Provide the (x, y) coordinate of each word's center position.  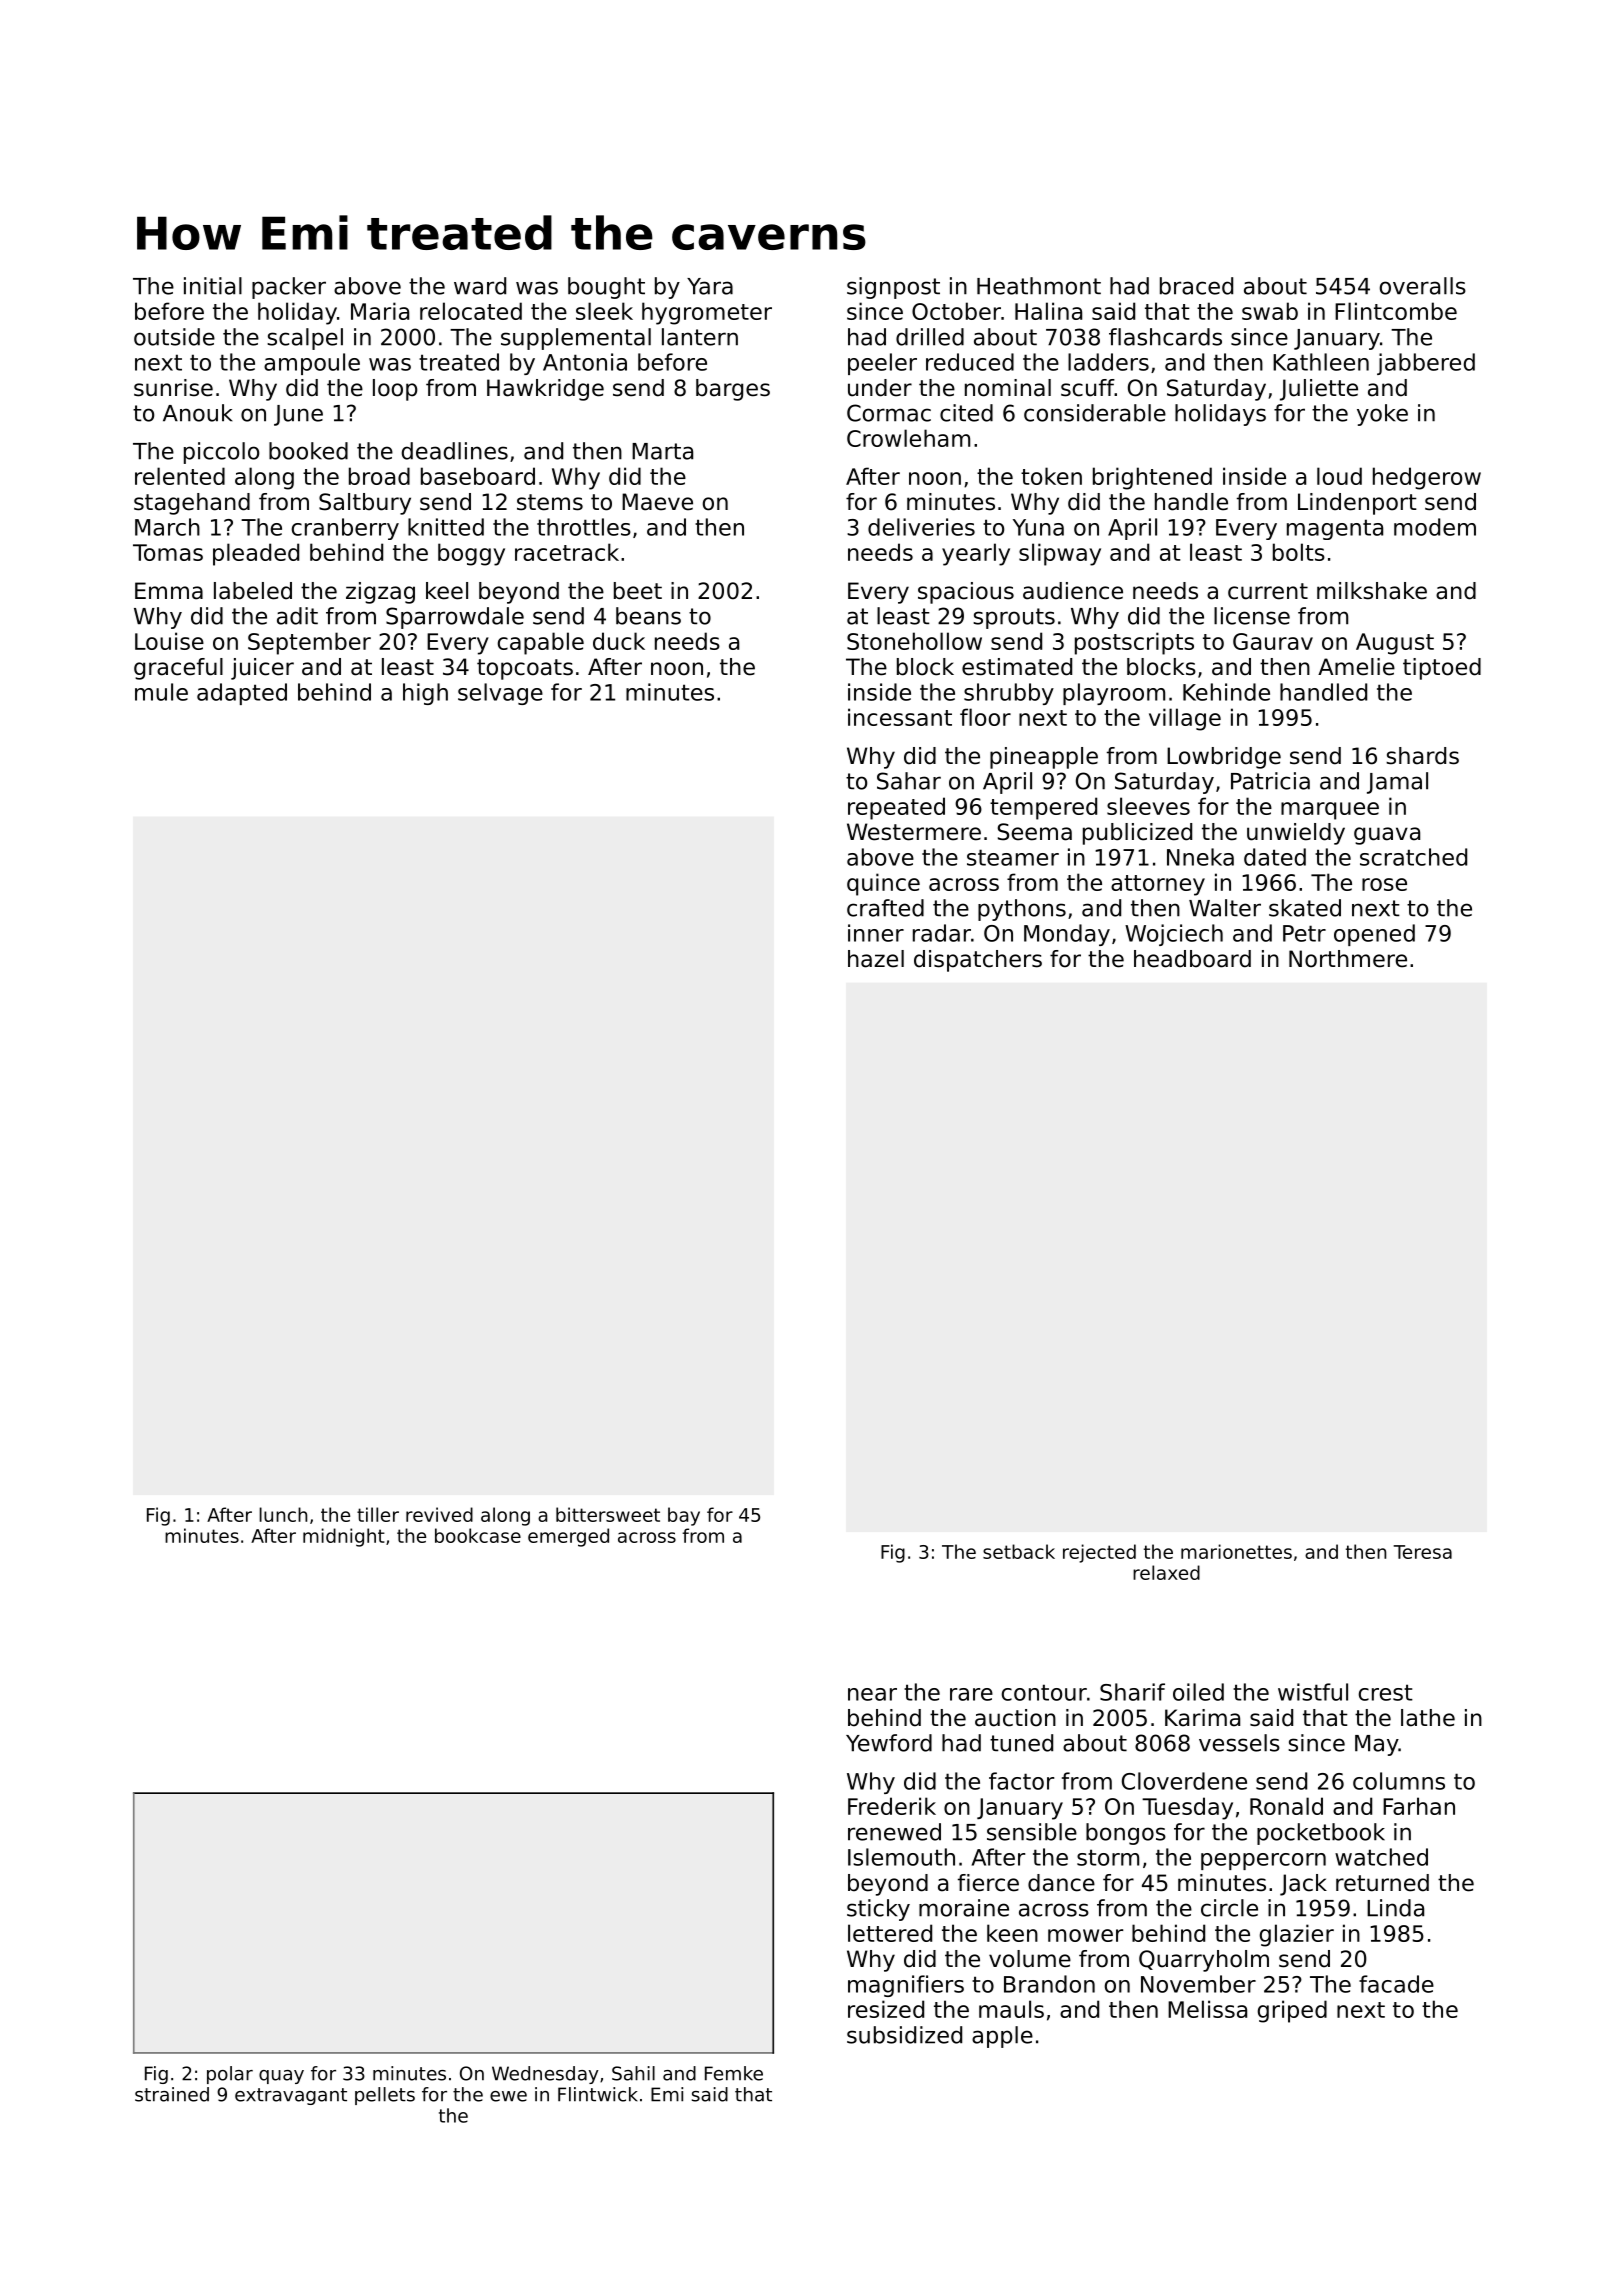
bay (684, 1516)
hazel (876, 959)
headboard (1192, 959)
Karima (1202, 1718)
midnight (344, 1537)
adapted (242, 694)
